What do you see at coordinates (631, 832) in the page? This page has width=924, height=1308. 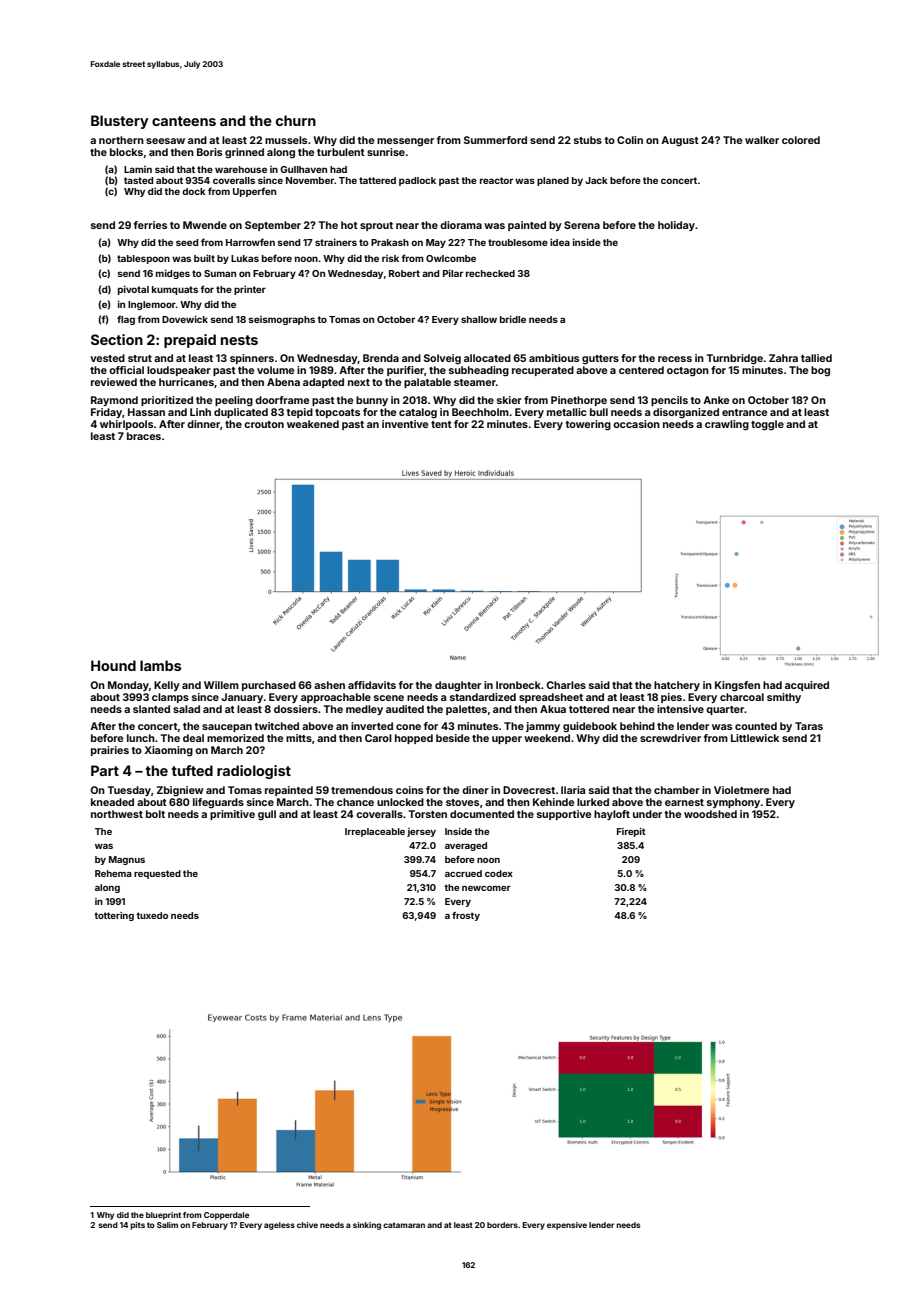 I see `Firepit` at bounding box center [631, 832].
